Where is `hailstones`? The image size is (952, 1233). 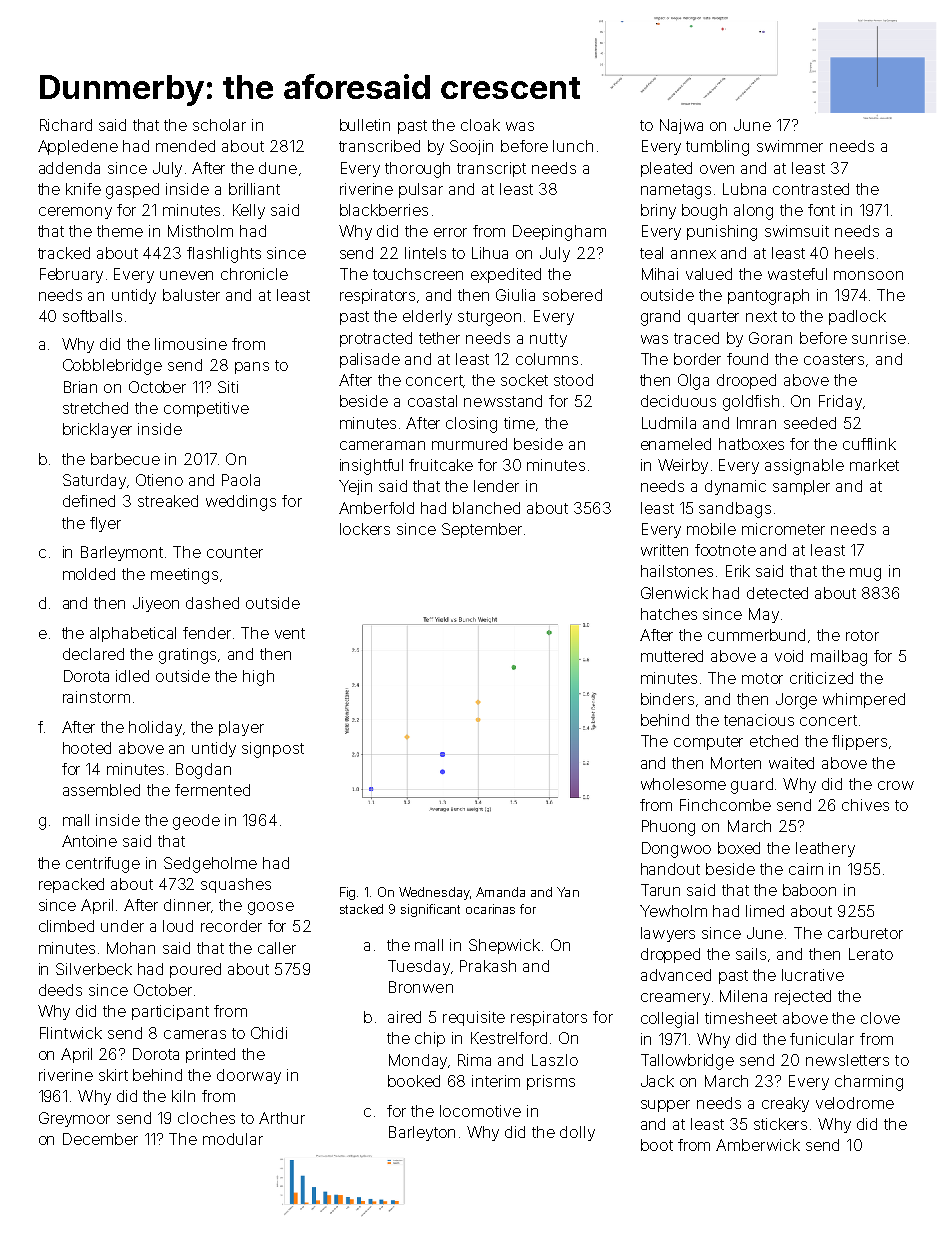
hailstones is located at coordinates (677, 571).
